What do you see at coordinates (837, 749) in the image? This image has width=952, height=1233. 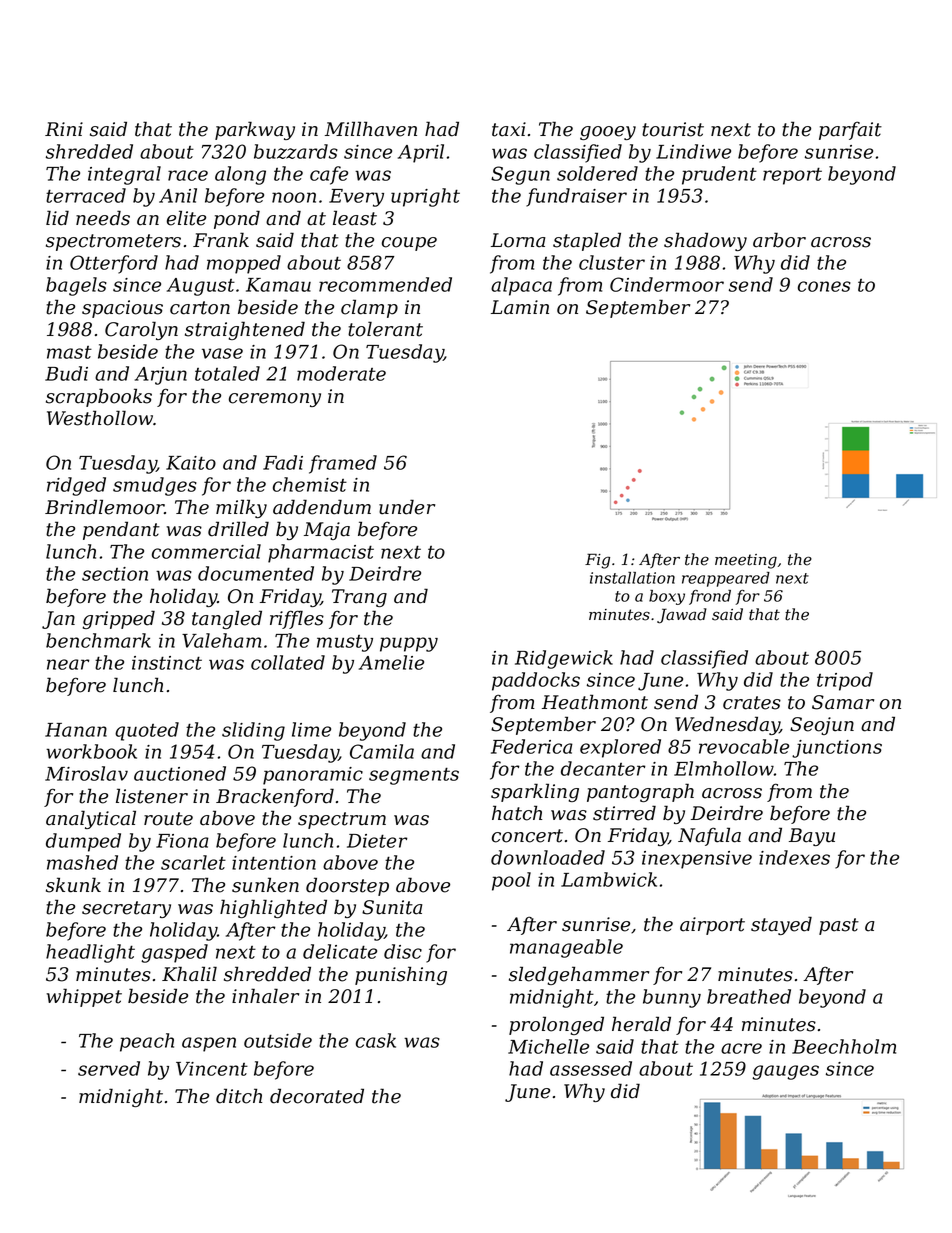 I see `junctions` at bounding box center [837, 749].
